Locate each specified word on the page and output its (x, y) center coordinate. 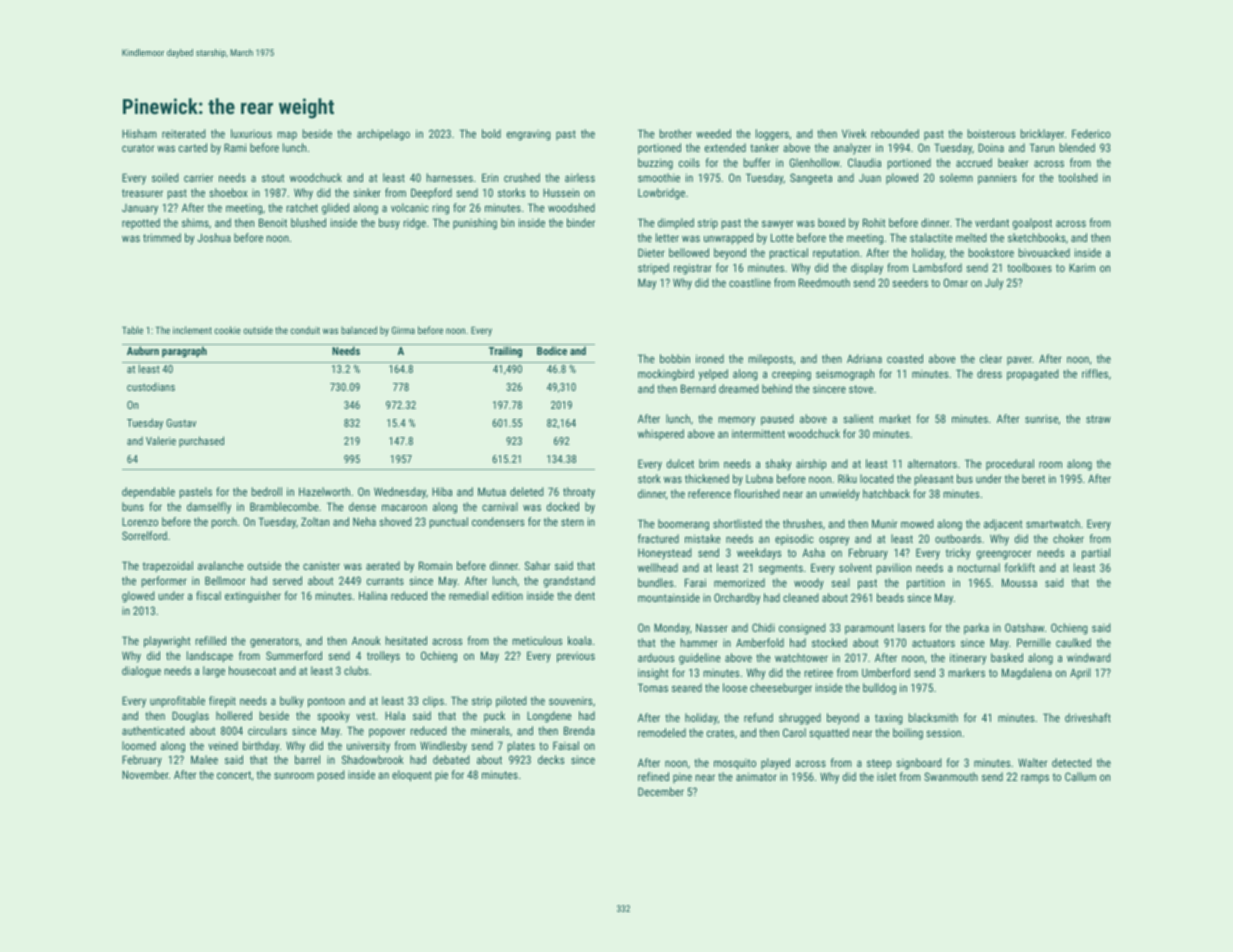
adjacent (1003, 525)
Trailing (505, 352)
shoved (395, 521)
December (661, 791)
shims (195, 222)
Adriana (864, 358)
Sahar (537, 565)
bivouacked (1044, 252)
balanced (359, 330)
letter (667, 237)
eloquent (412, 776)
